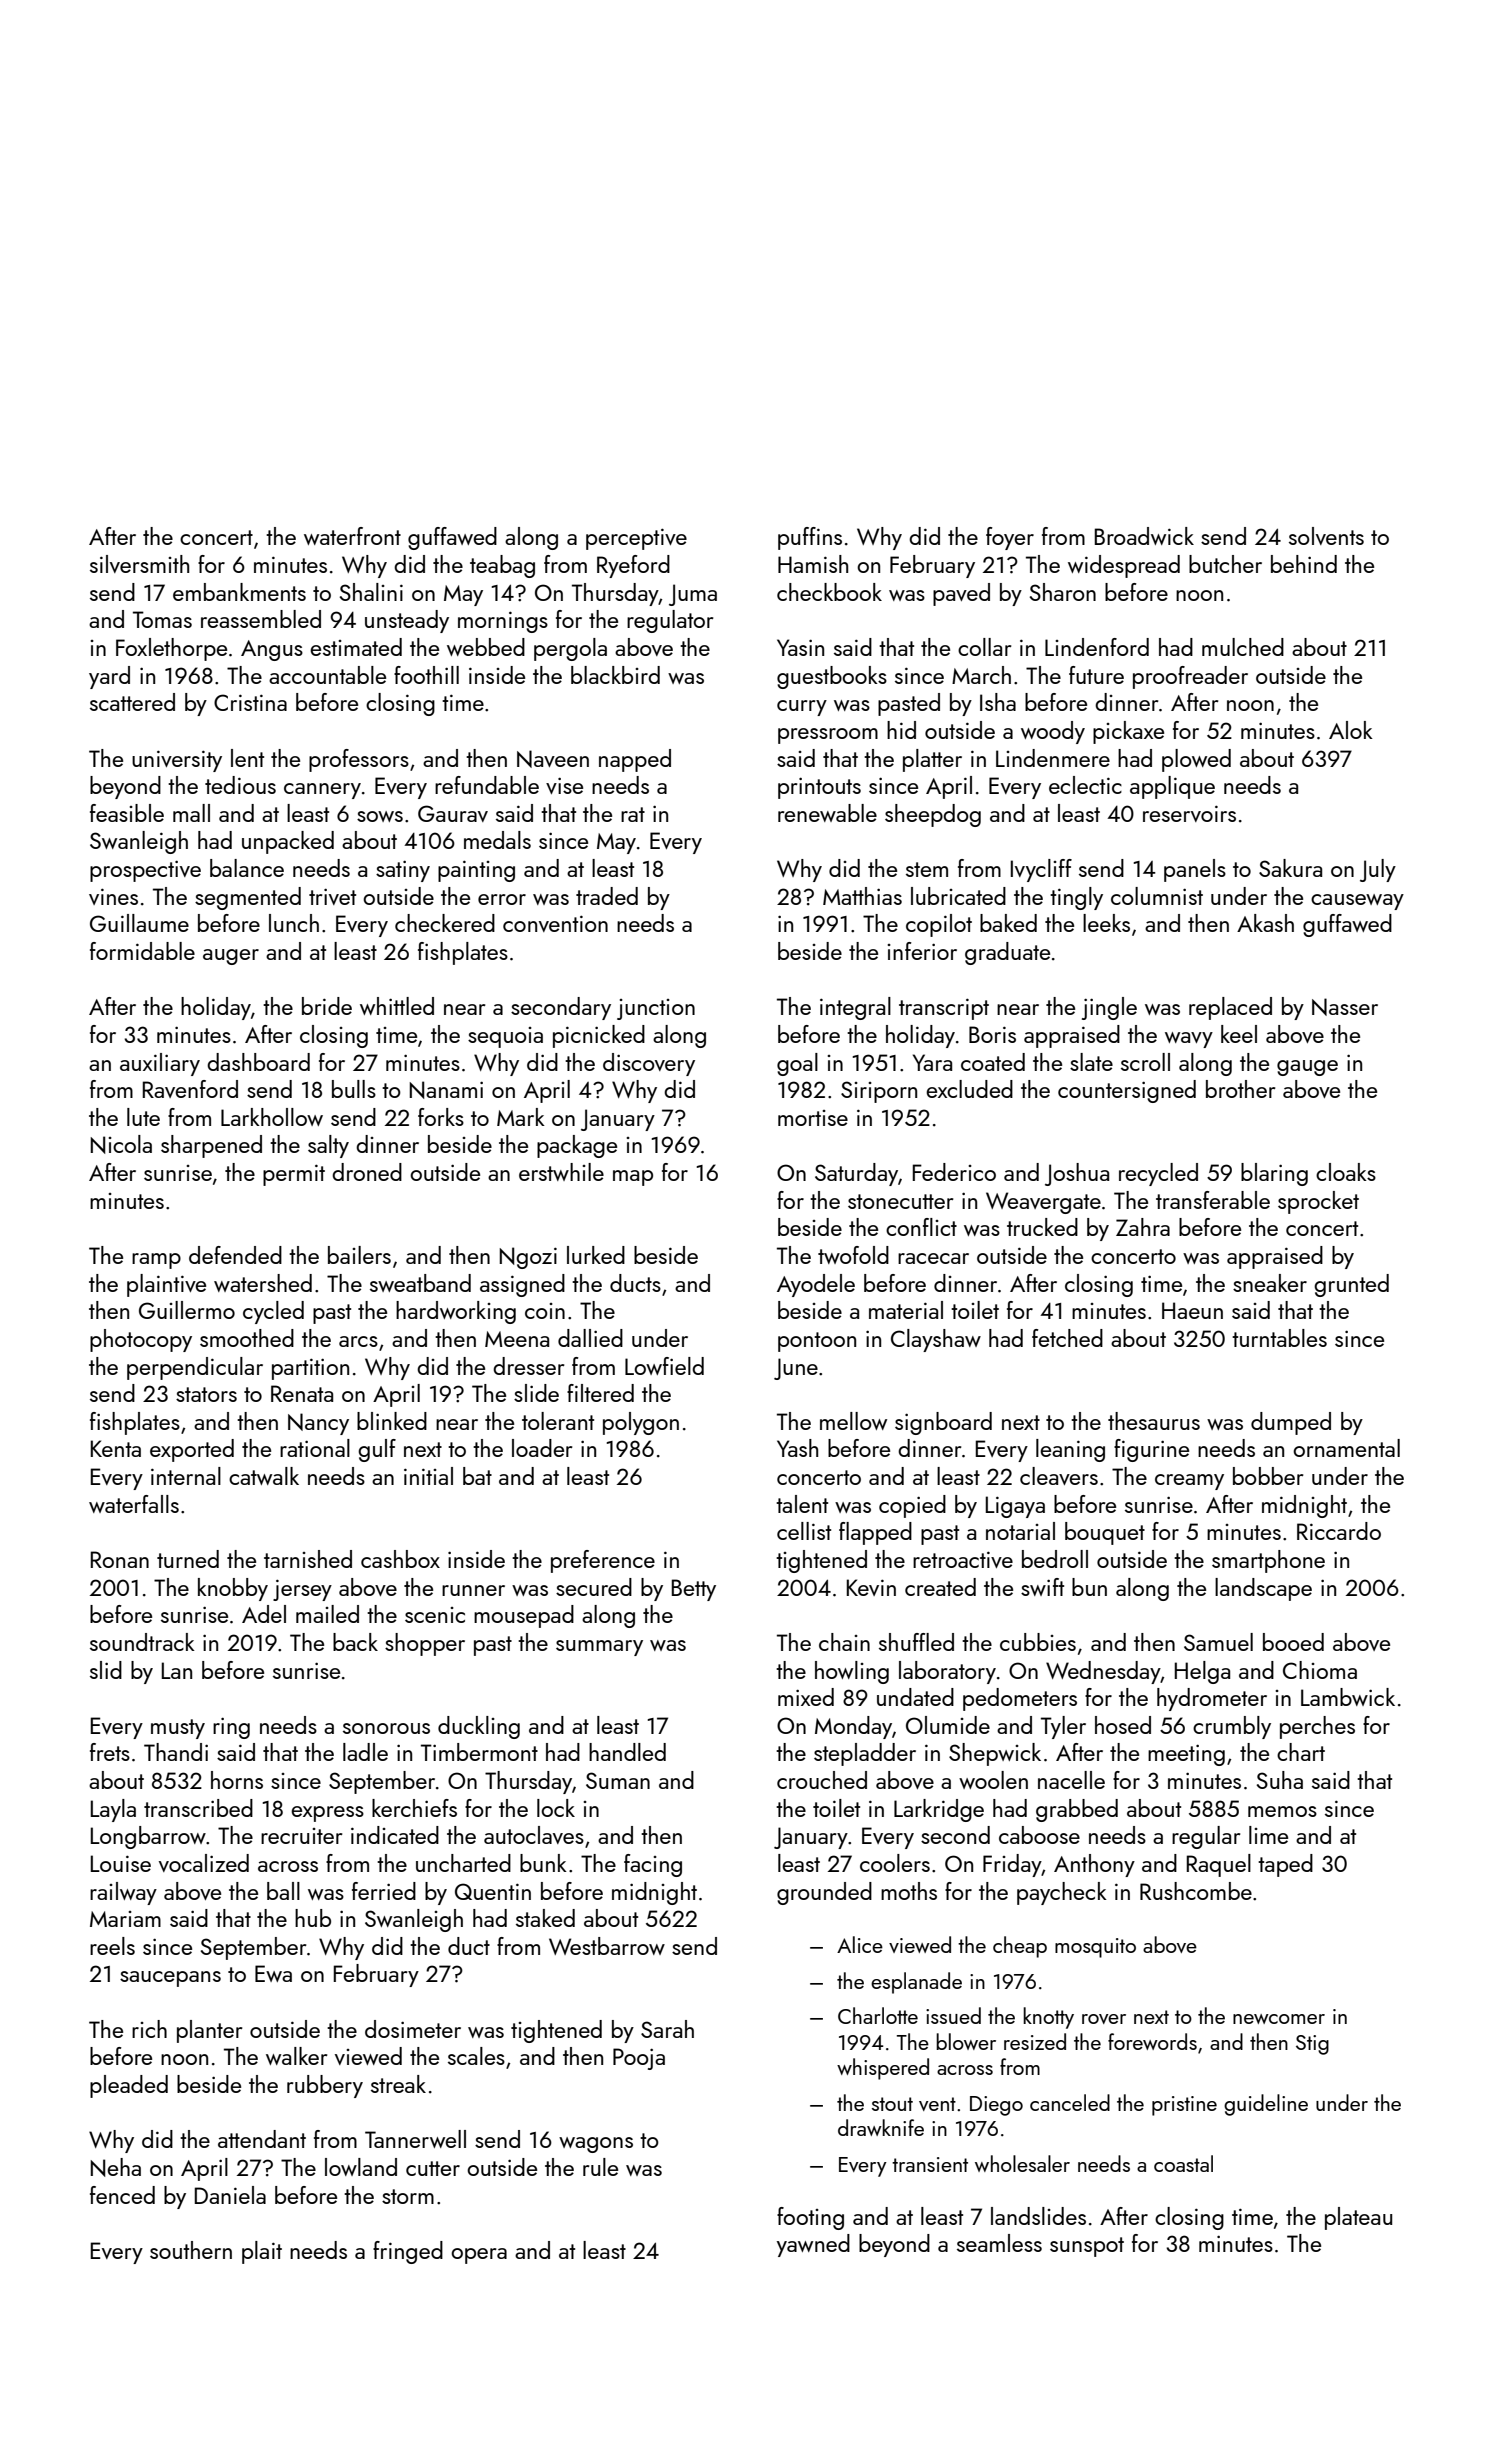 This image has width=1496, height=2464. What do you see at coordinates (1144, 536) in the image?
I see `Broadwick` at bounding box center [1144, 536].
